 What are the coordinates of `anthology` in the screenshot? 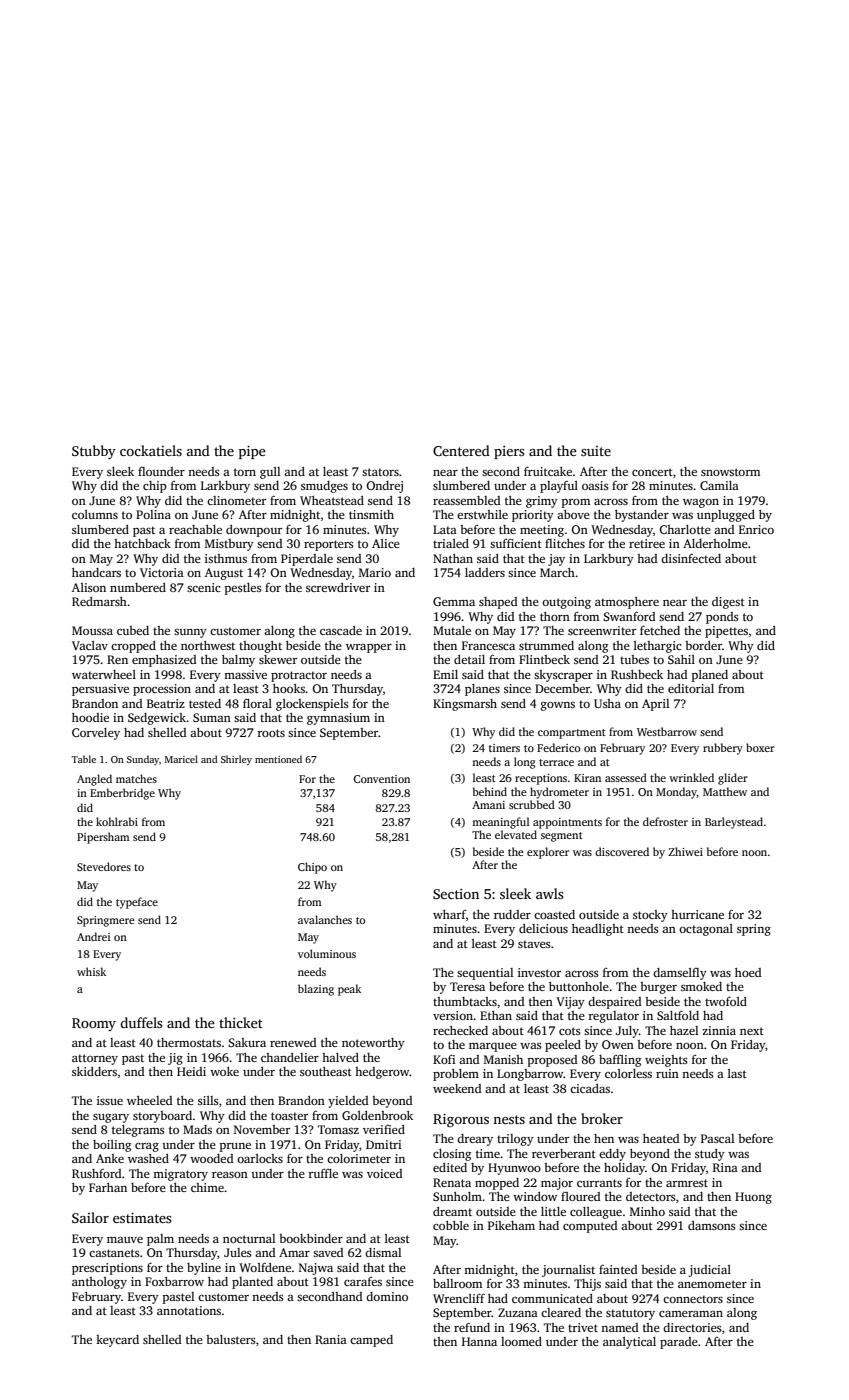 It's located at (99, 1283).
